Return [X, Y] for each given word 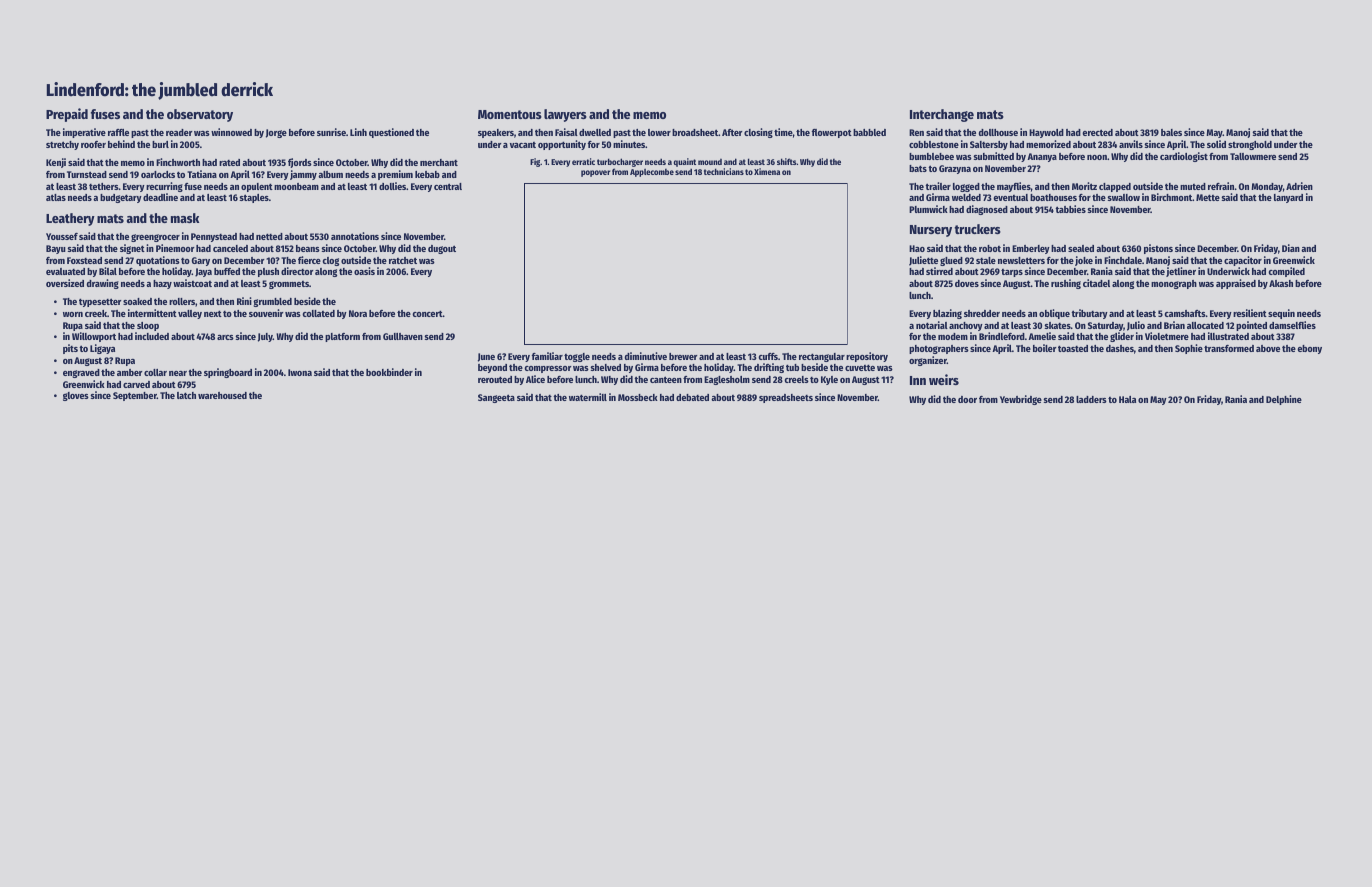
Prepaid [67, 115]
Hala [1127, 399]
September [135, 396]
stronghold [1250, 145]
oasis [364, 271]
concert [427, 313]
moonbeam [296, 186]
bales [1171, 132]
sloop [148, 326]
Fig [535, 162]
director [297, 271]
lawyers [565, 115]
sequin [1281, 314]
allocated [1205, 325]
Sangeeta [496, 398]
